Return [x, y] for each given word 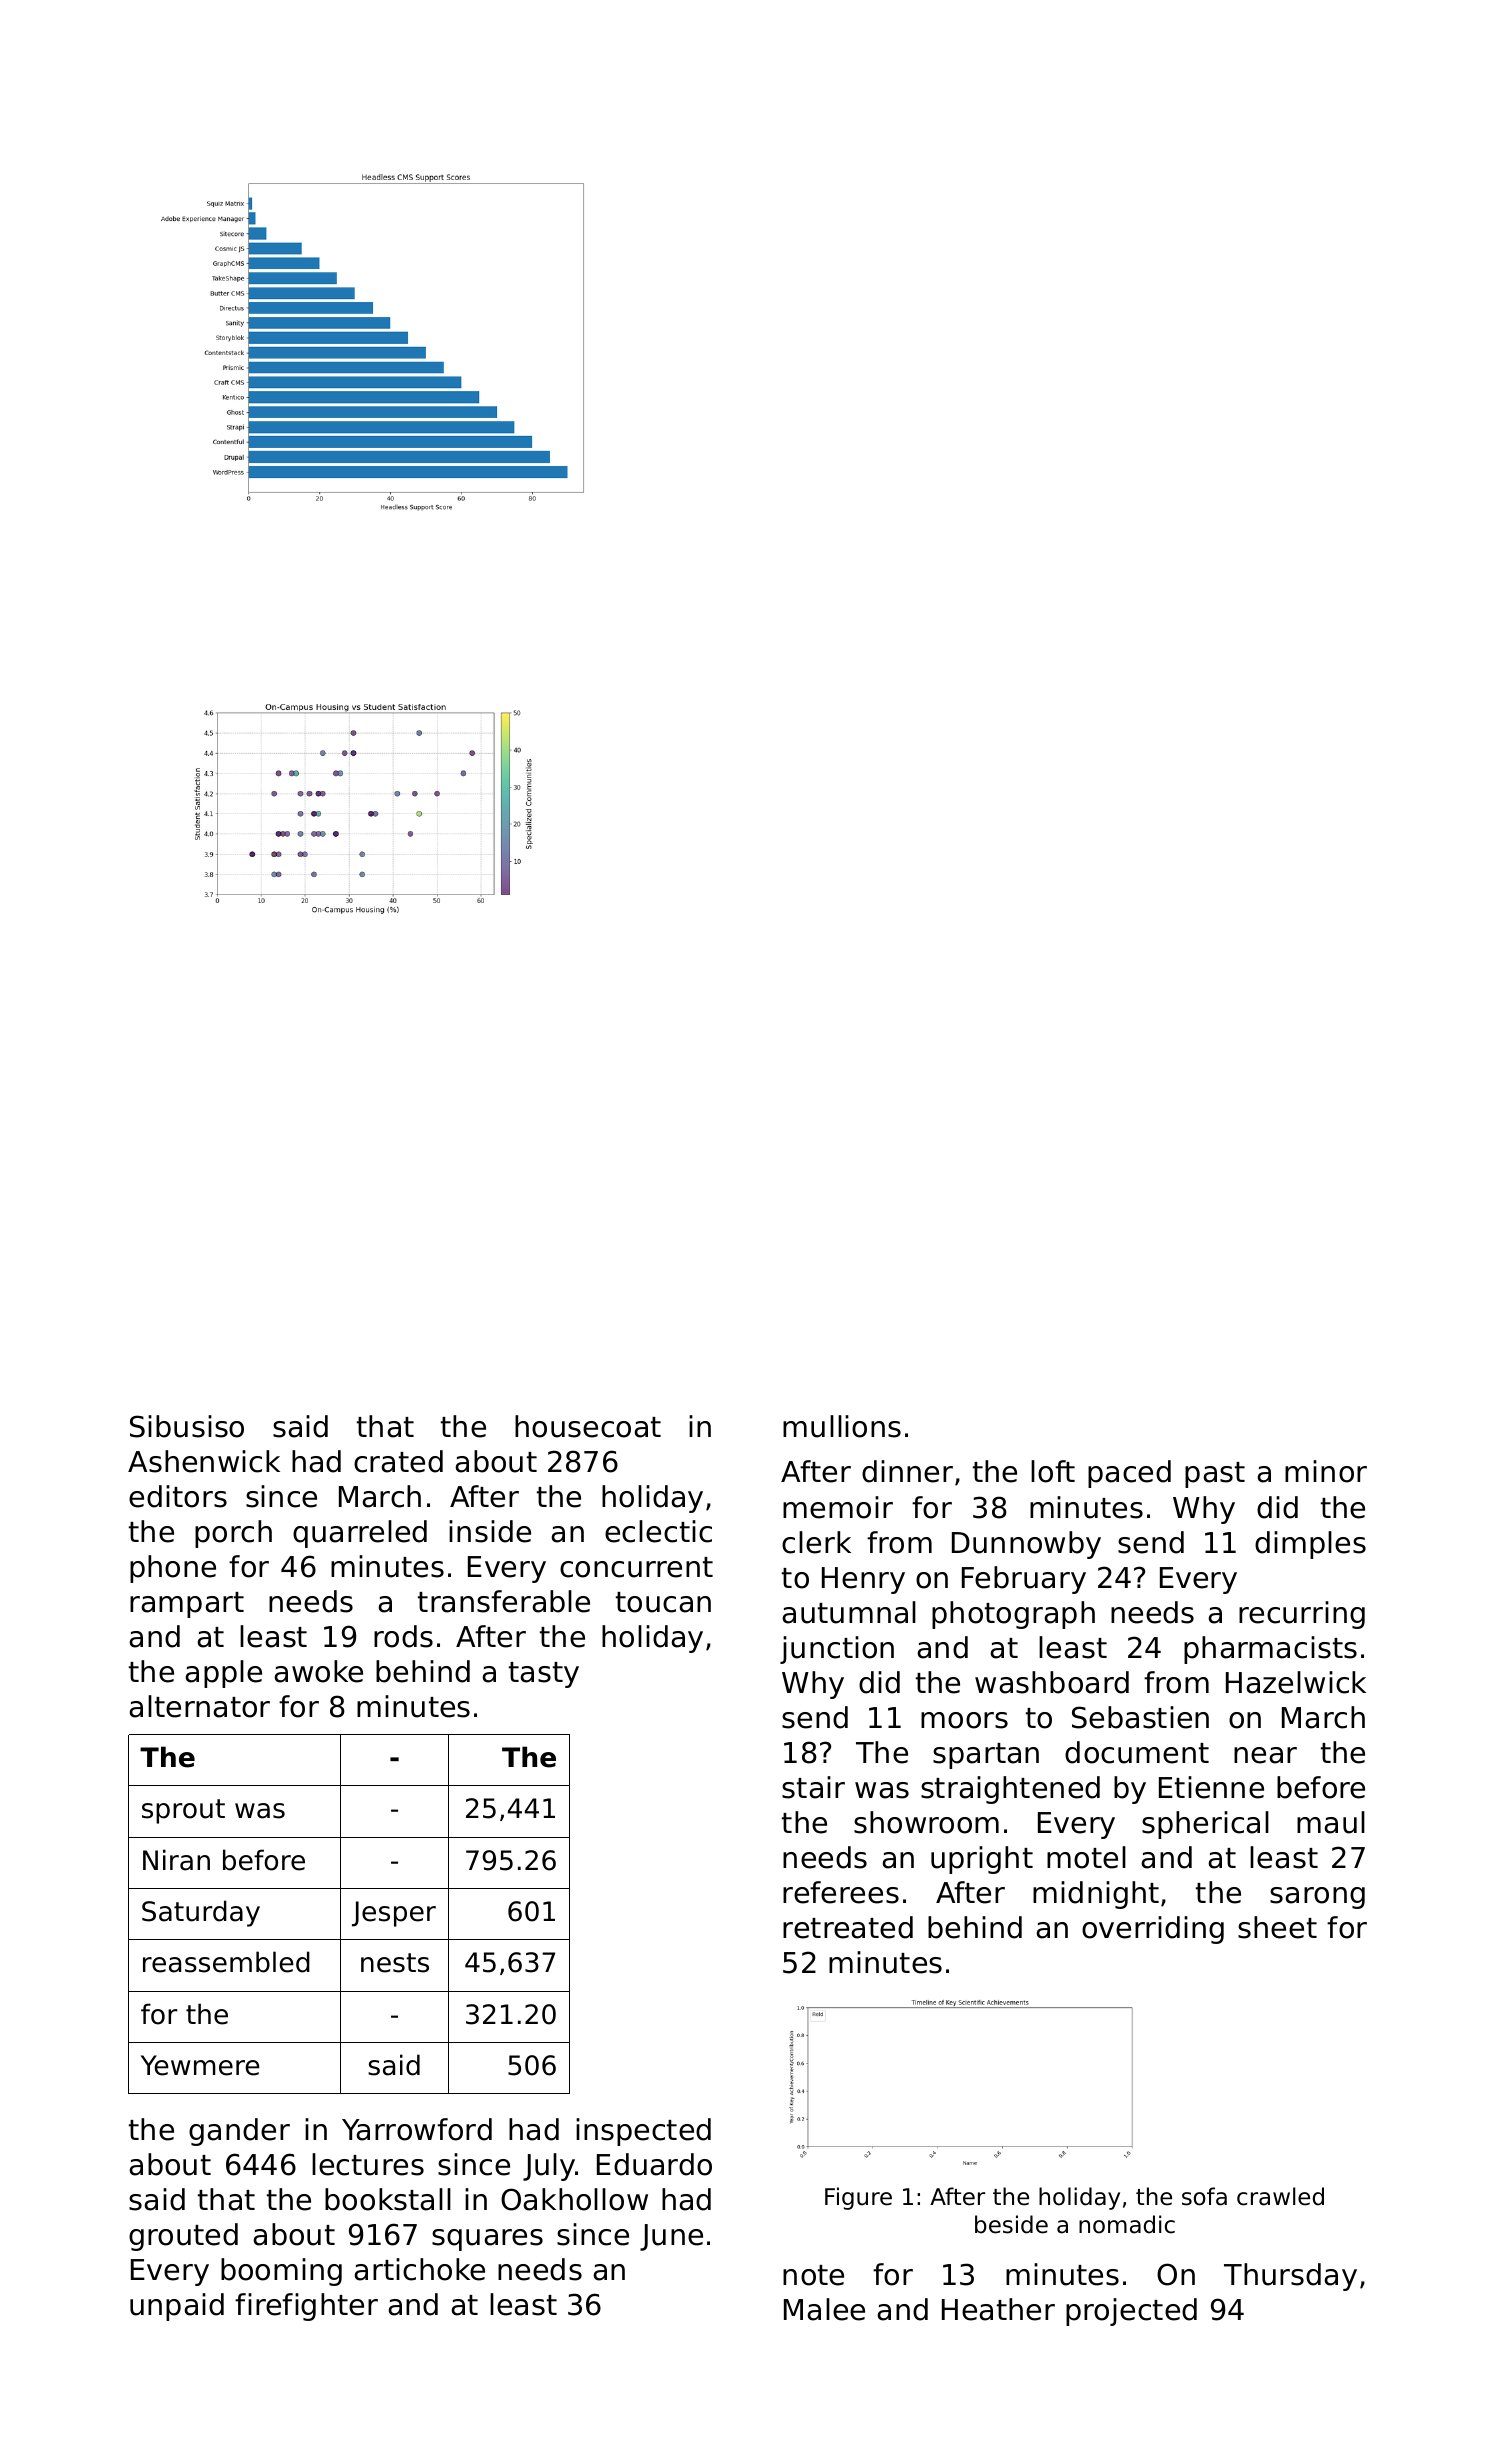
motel [1086, 1857]
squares [487, 2240]
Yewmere [200, 2065]
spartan [986, 1756]
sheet [1277, 1927]
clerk [816, 1542]
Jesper [394, 1914]
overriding [1153, 1930]
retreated [848, 1927]
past [1215, 1475]
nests [395, 1963]
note [813, 2275]
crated [398, 1461]
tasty [544, 1675]
